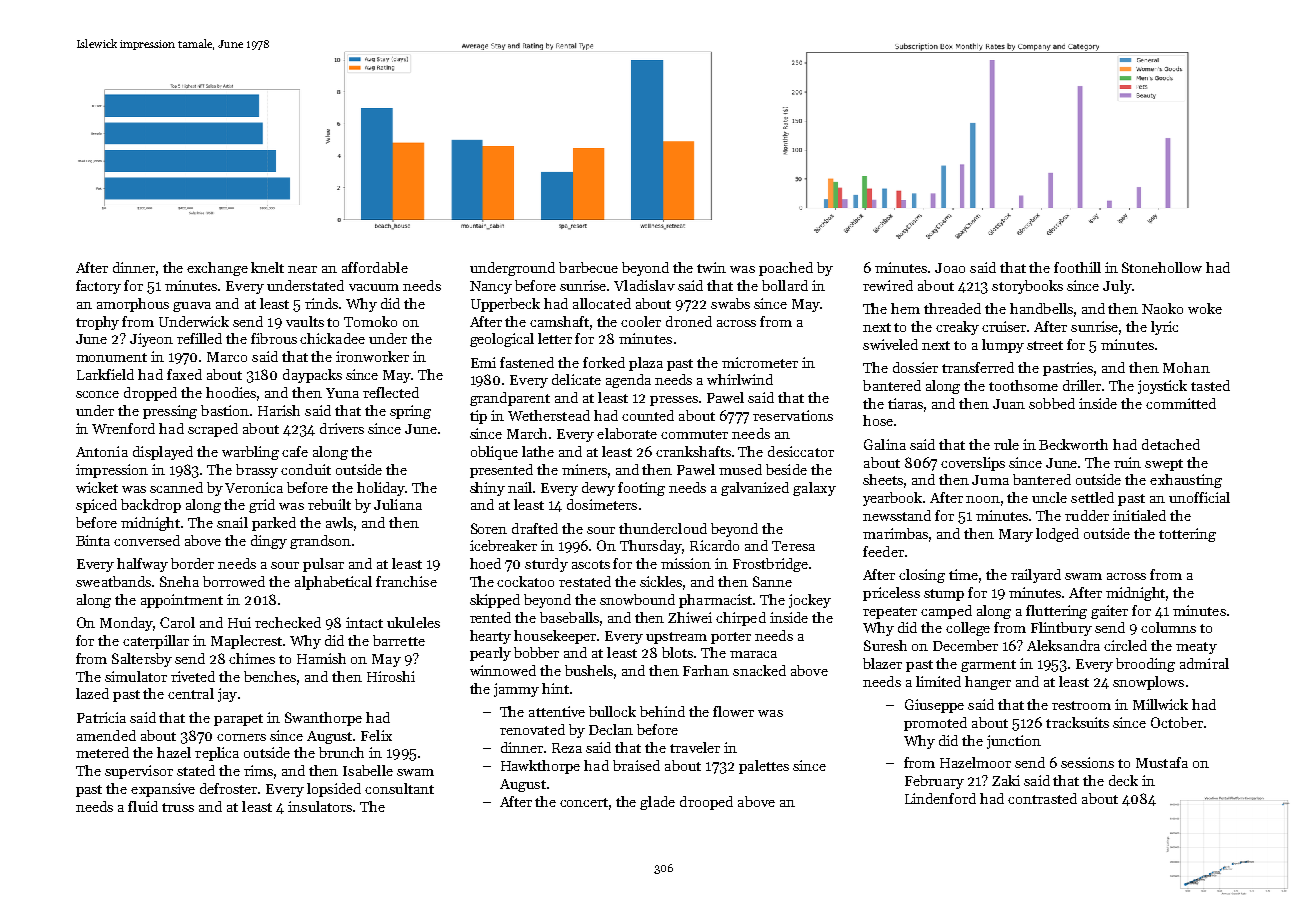  I want to click on Tomoko, so click(370, 321).
